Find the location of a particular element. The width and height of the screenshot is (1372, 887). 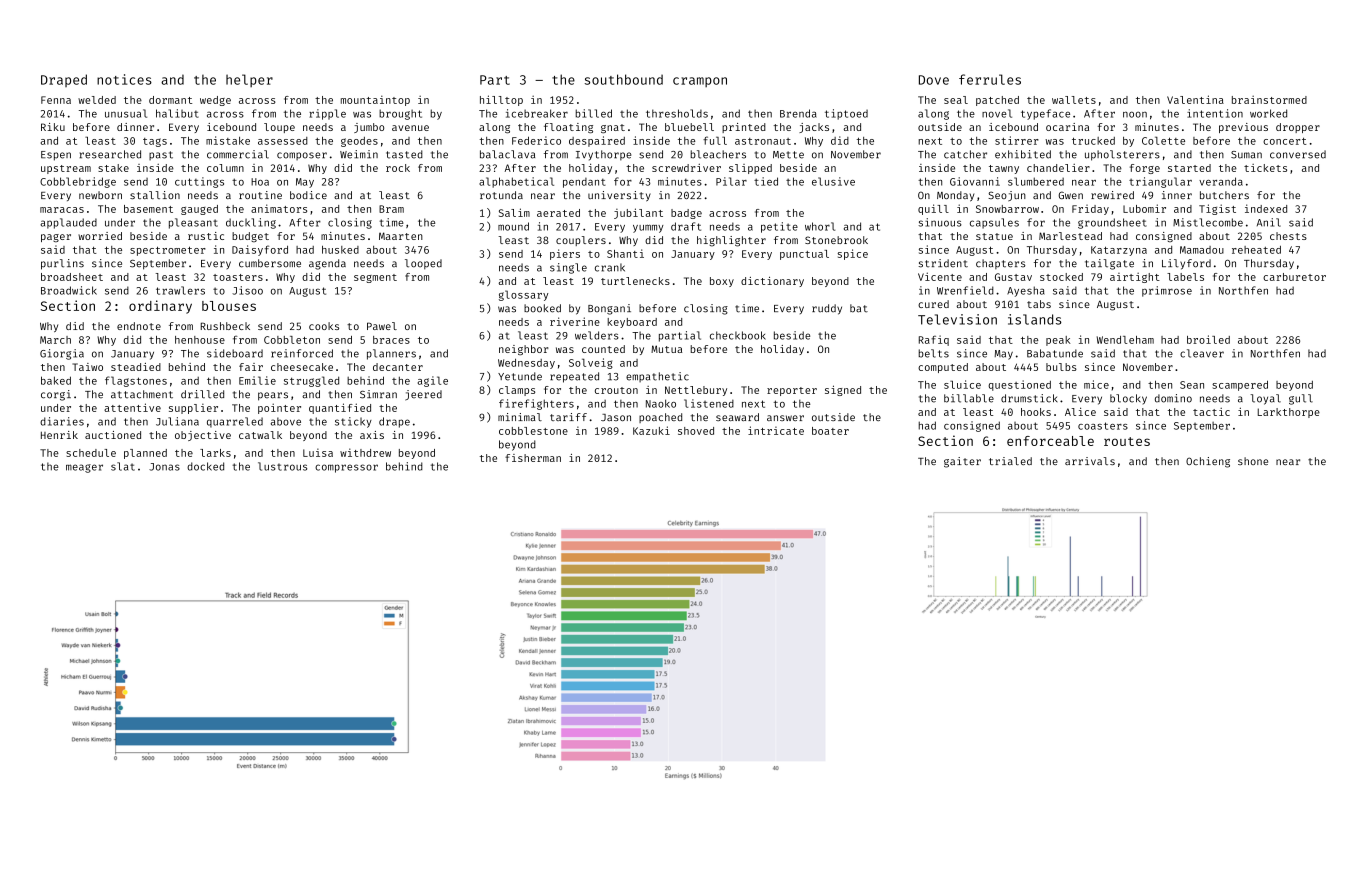

Brenda is located at coordinates (798, 113).
